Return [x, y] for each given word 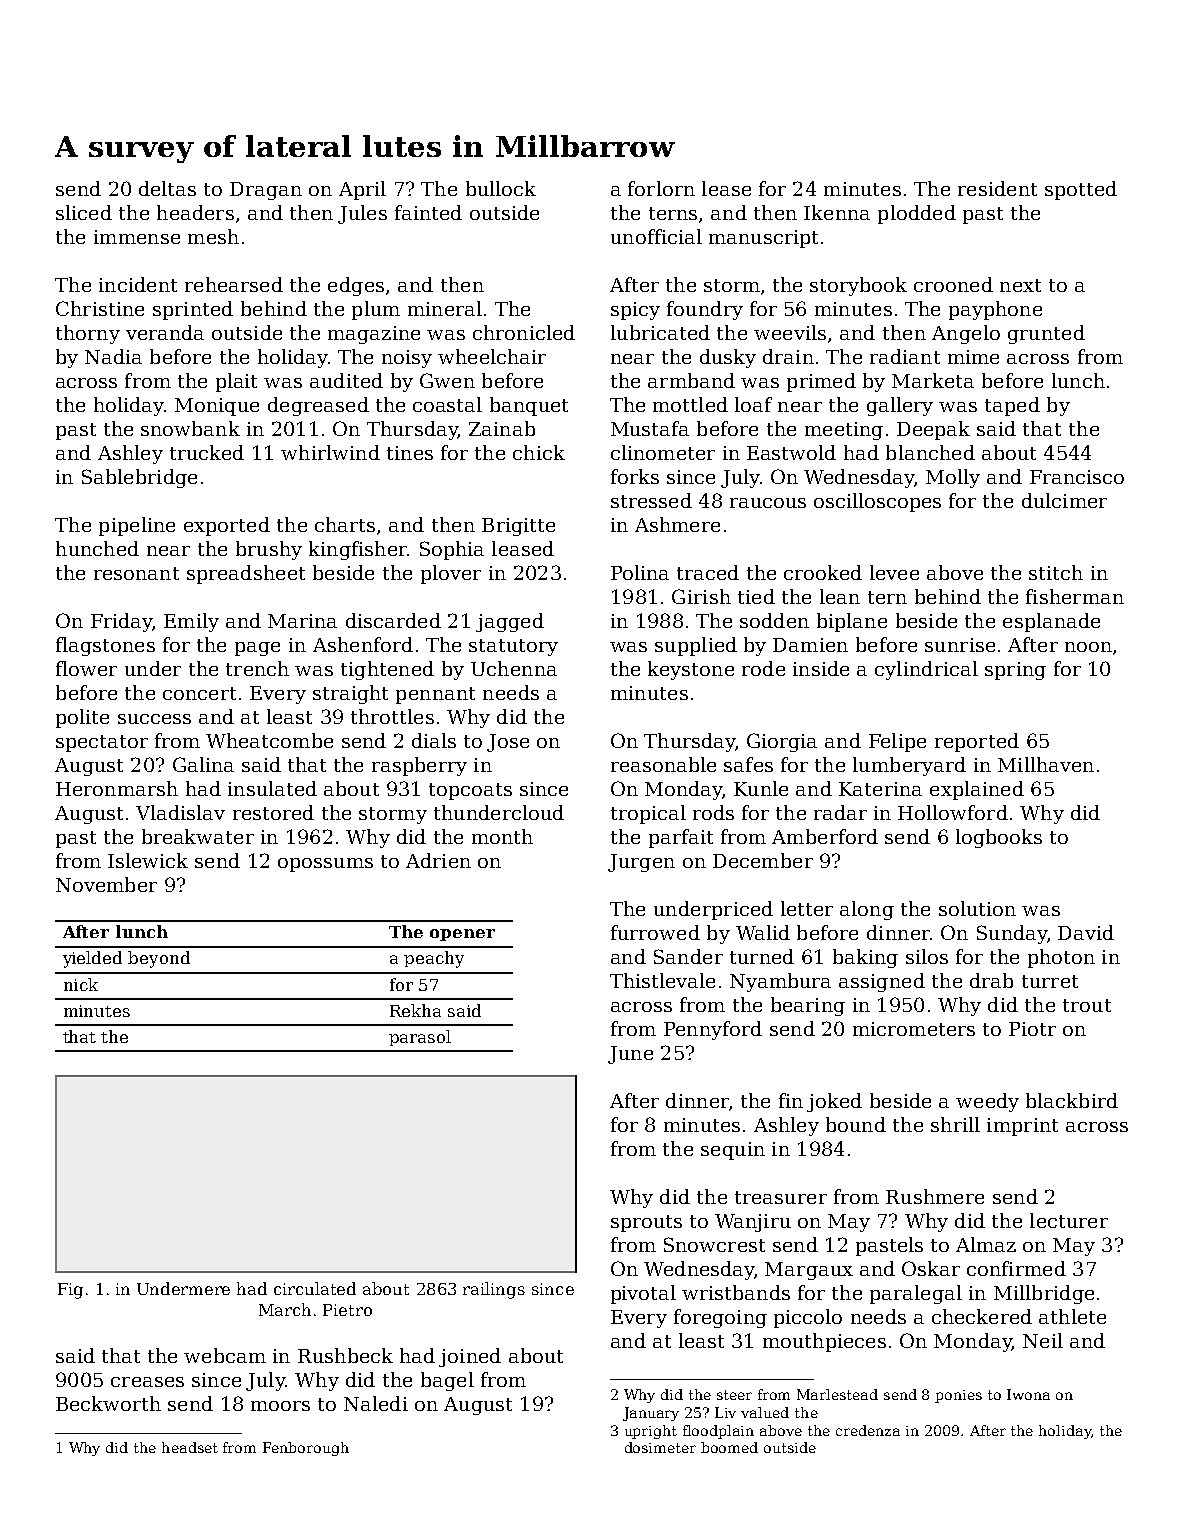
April [362, 190]
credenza [868, 1430]
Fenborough [306, 1449]
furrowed [655, 932]
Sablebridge [139, 478]
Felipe [897, 742]
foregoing [720, 1318]
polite [82, 718]
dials [434, 740]
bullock [501, 188]
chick [539, 452]
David [1086, 932]
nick [81, 984]
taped [1012, 406]
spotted [1081, 190]
